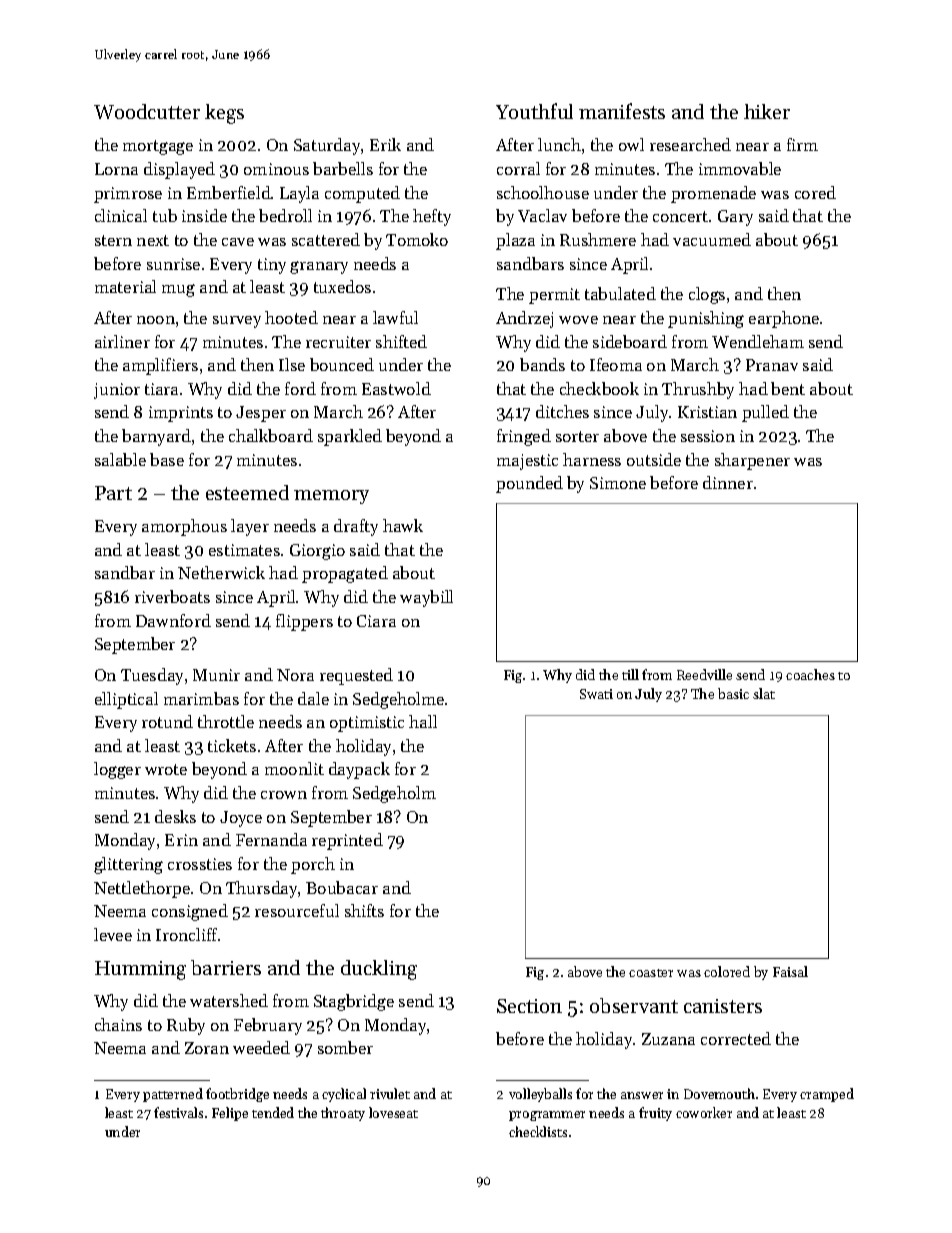 The height and width of the image is (1233, 952). Describe the element at coordinates (161, 389) in the image. I see `tiara` at that location.
